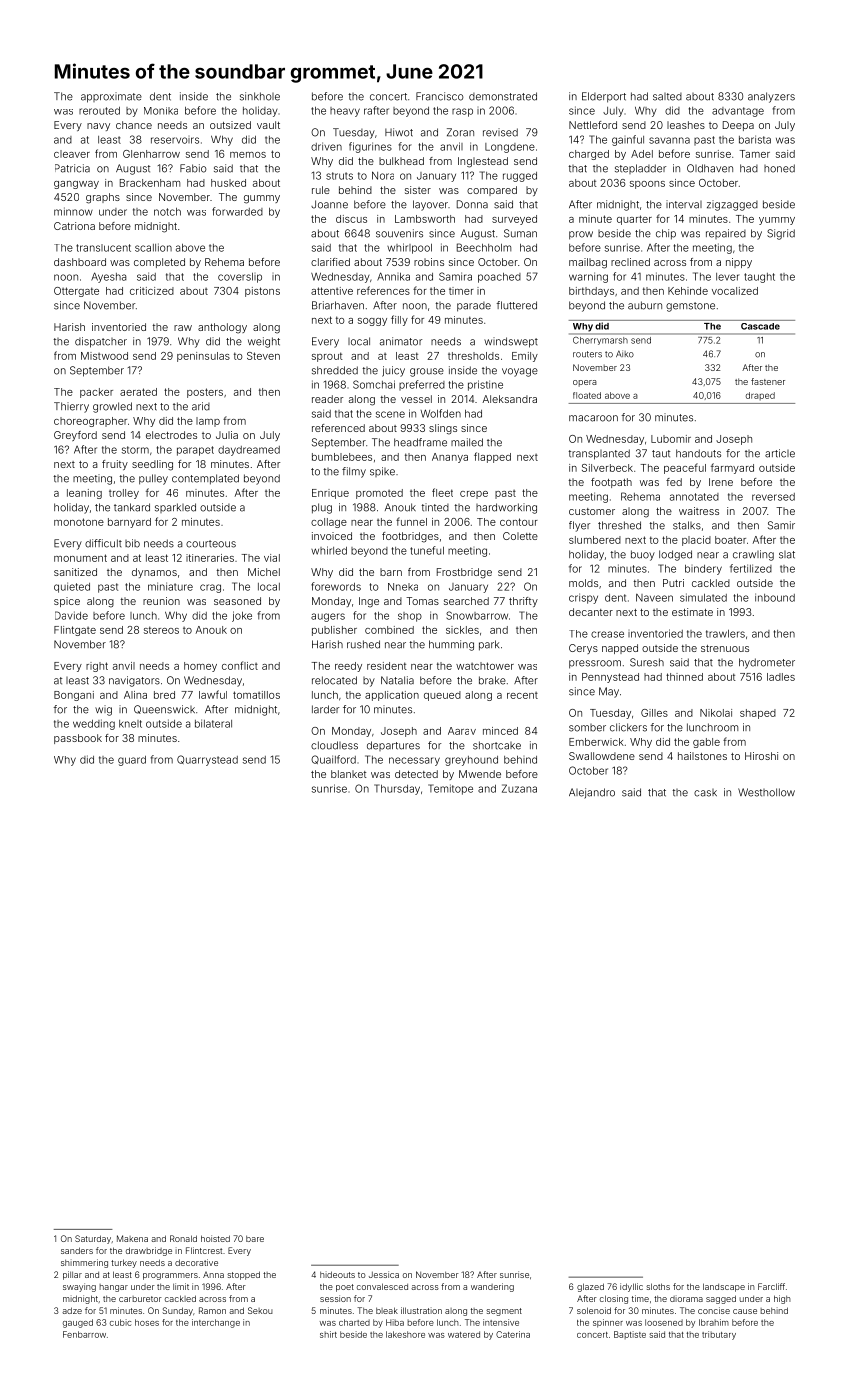  What do you see at coordinates (345, 112) in the screenshot?
I see `heavy` at bounding box center [345, 112].
